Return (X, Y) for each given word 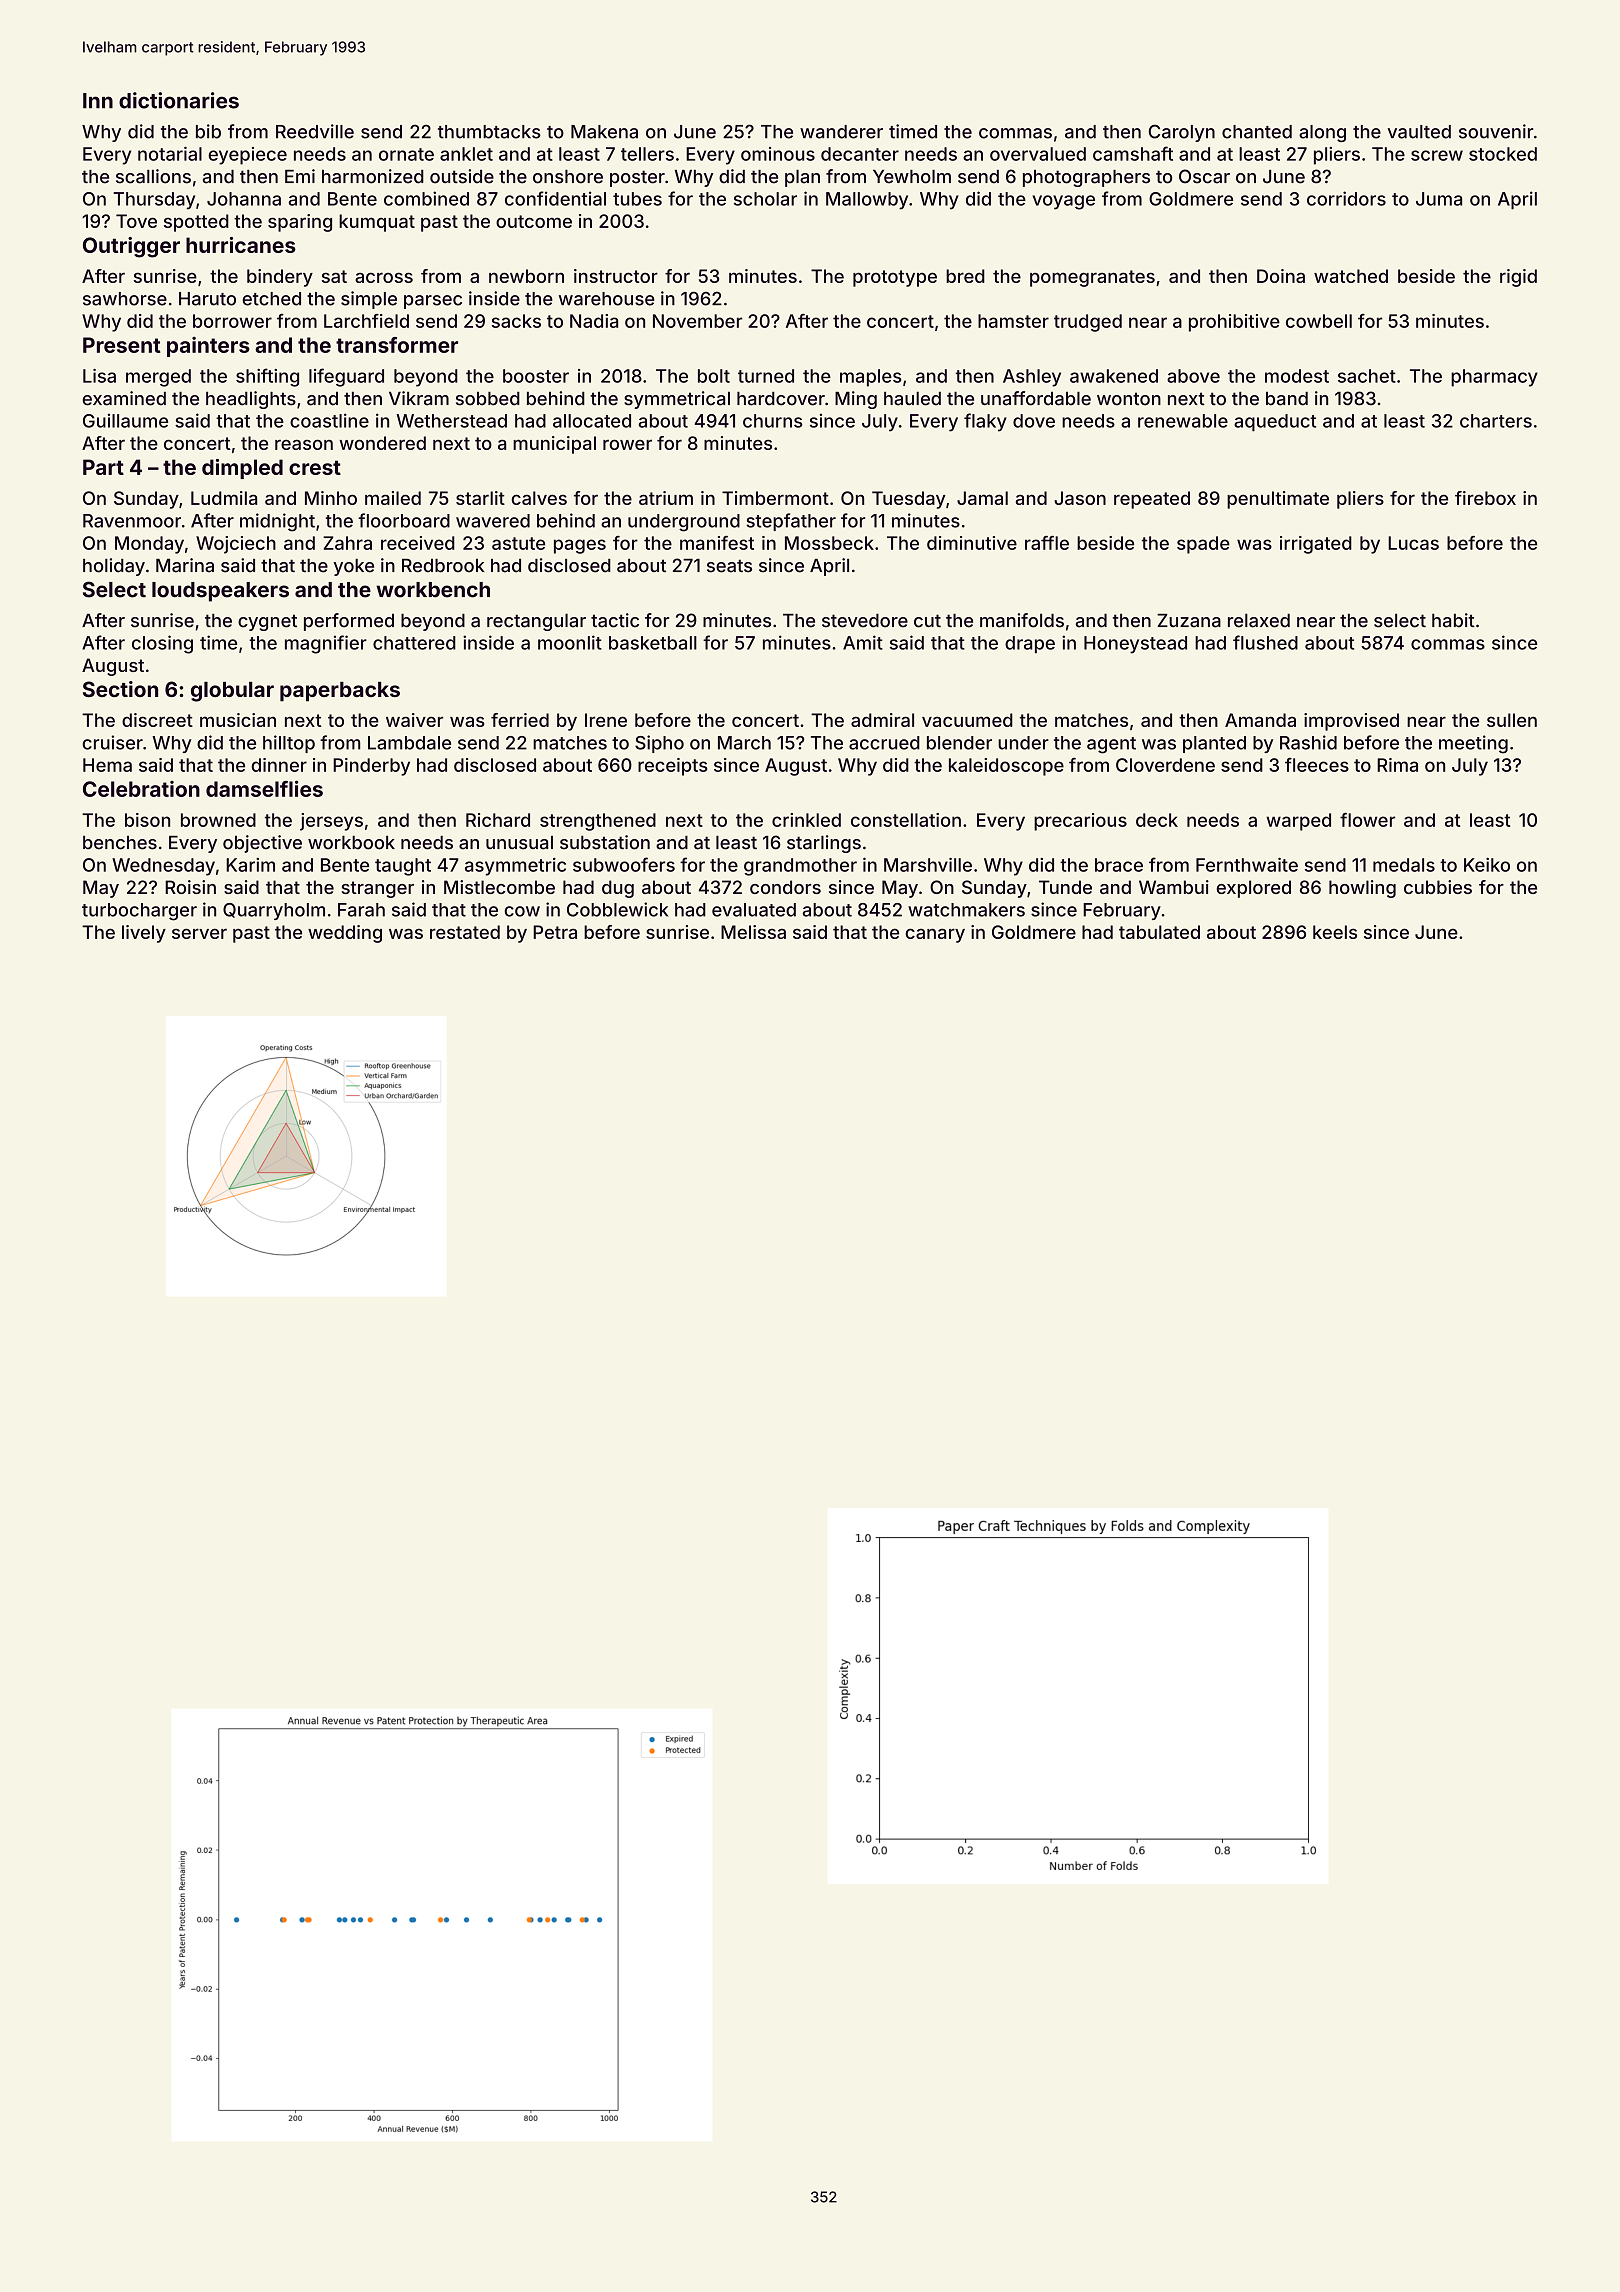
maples (871, 378)
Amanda (1260, 720)
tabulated (1159, 932)
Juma (1439, 199)
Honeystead (1135, 645)
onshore (568, 177)
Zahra (347, 543)
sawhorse (125, 299)
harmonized (373, 176)
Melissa (753, 932)
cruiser (112, 742)
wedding (345, 934)
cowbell (1319, 321)
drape (1030, 645)
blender (959, 743)
